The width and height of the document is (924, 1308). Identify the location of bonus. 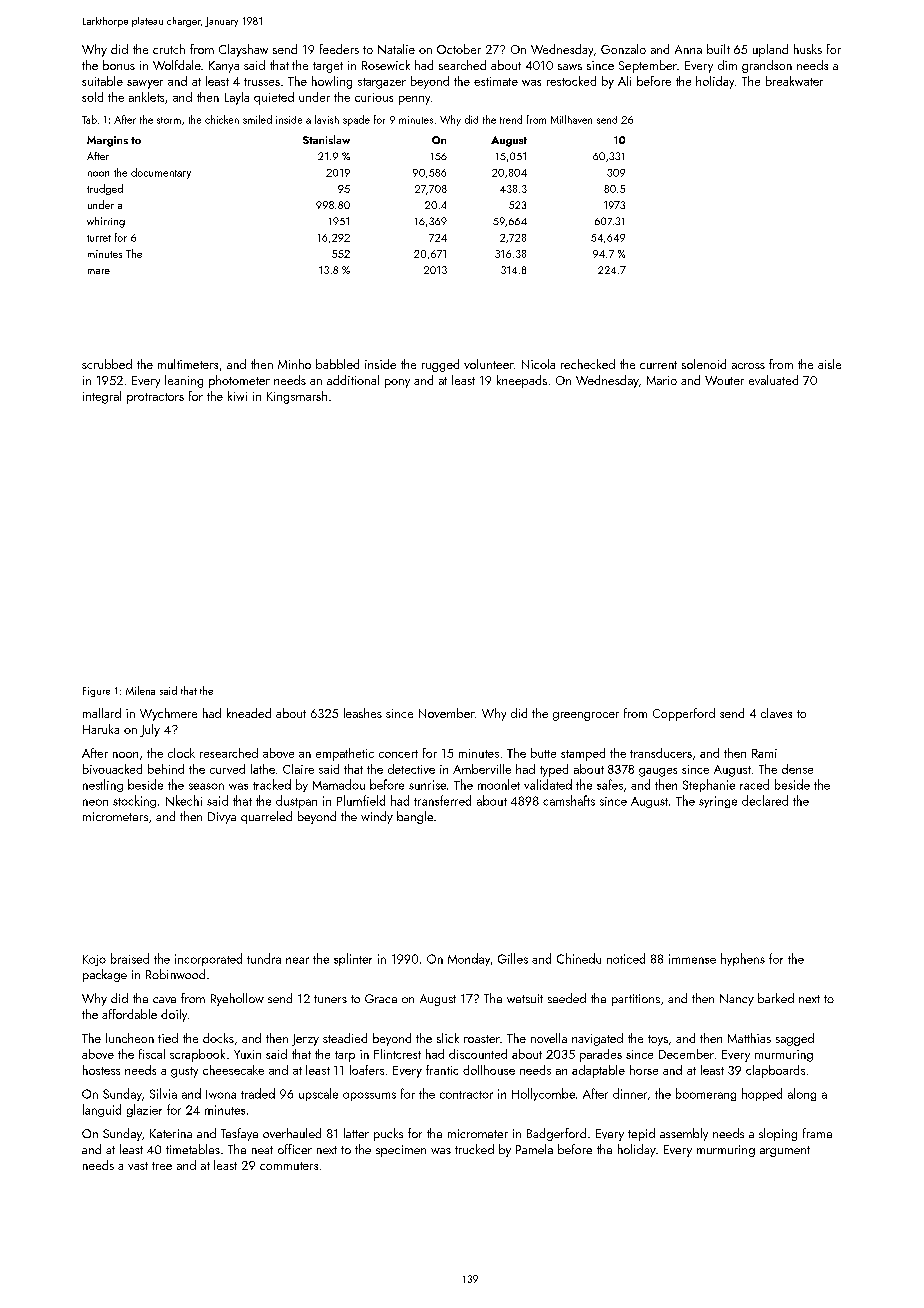
(119, 65).
